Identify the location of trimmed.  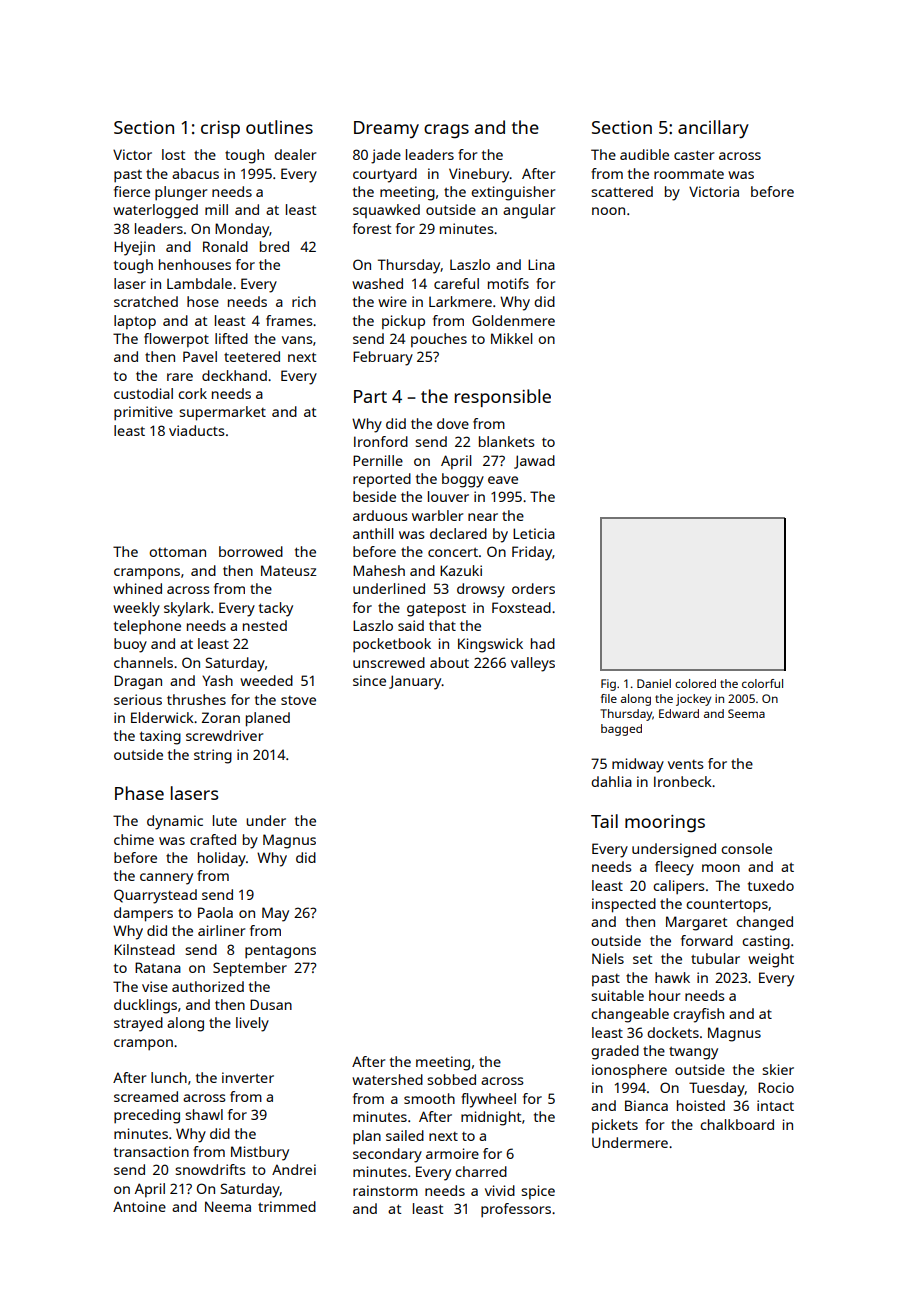
(287, 1206).
